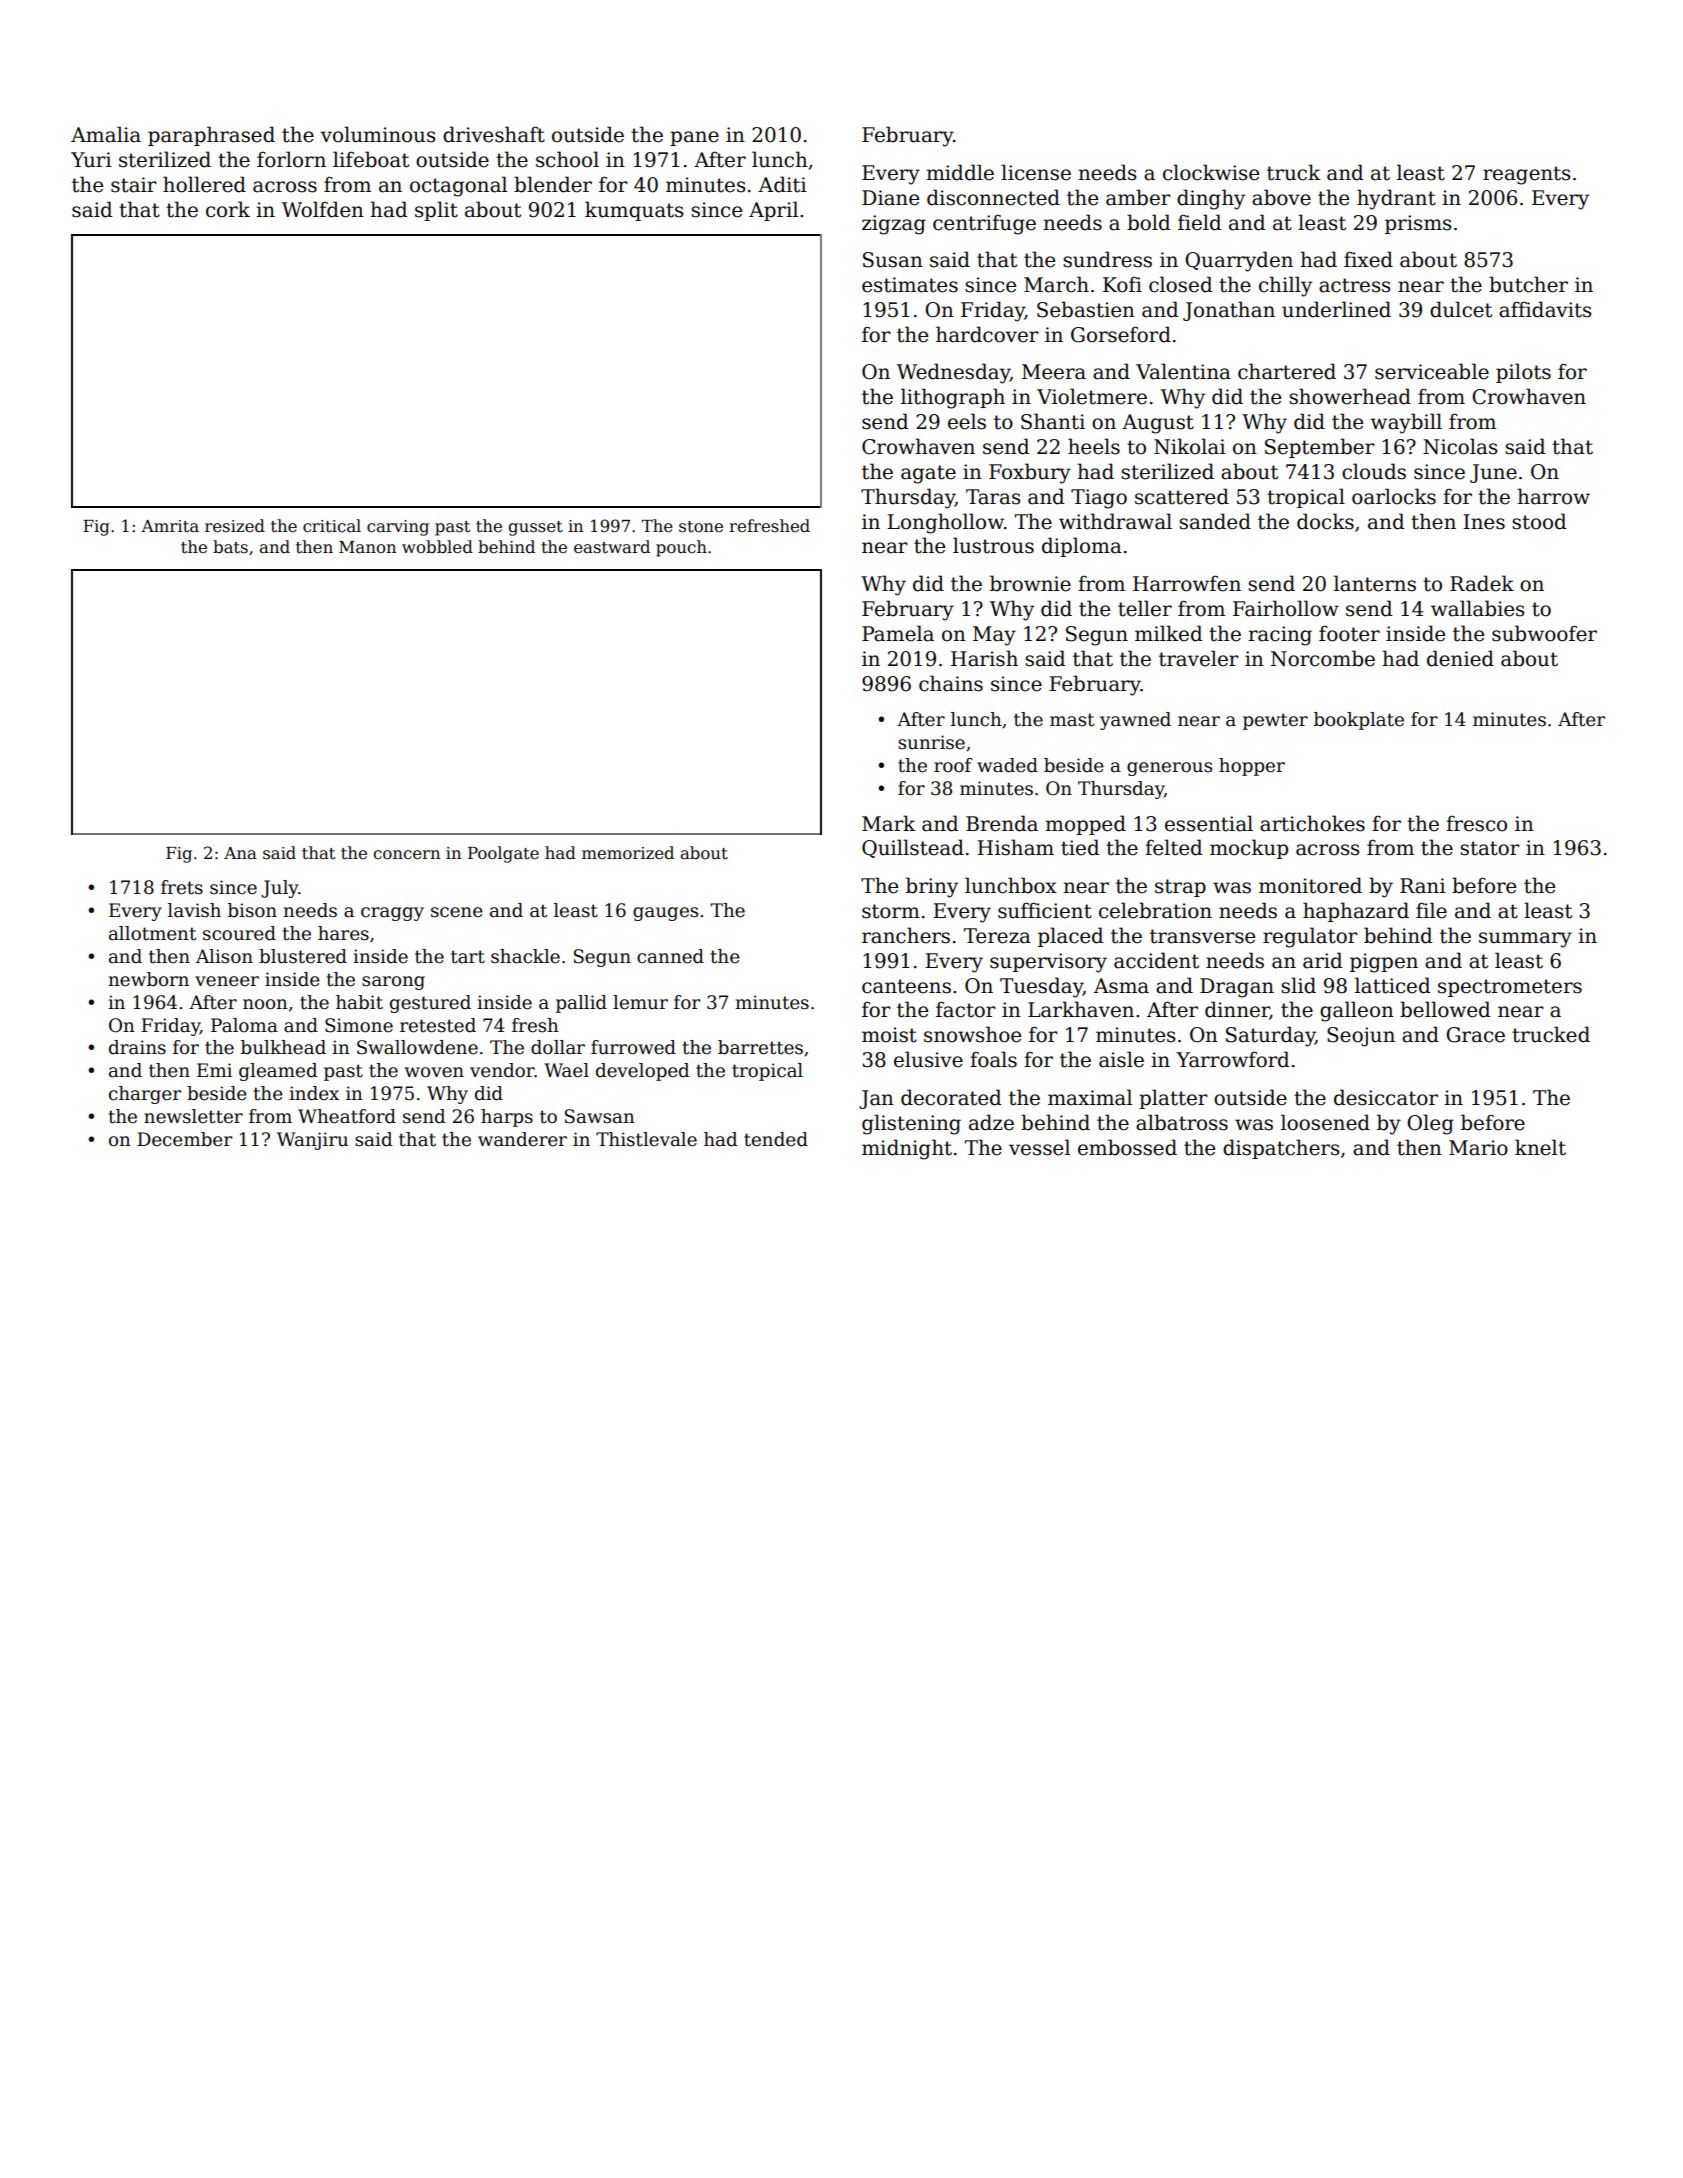 The height and width of the image is (2178, 1683). I want to click on lemur, so click(640, 1002).
